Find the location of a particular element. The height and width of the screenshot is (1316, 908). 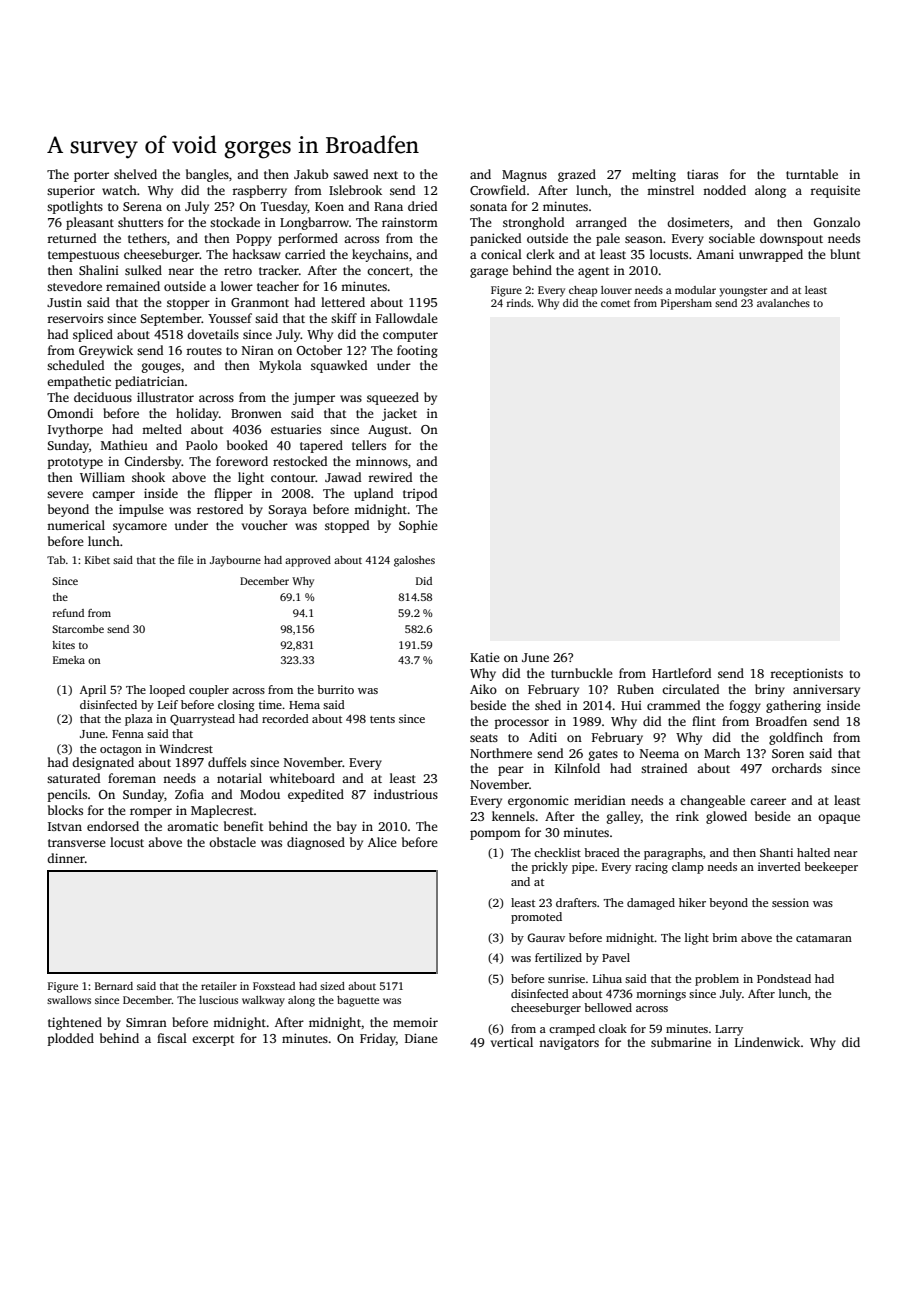

approved is located at coordinates (308, 561).
